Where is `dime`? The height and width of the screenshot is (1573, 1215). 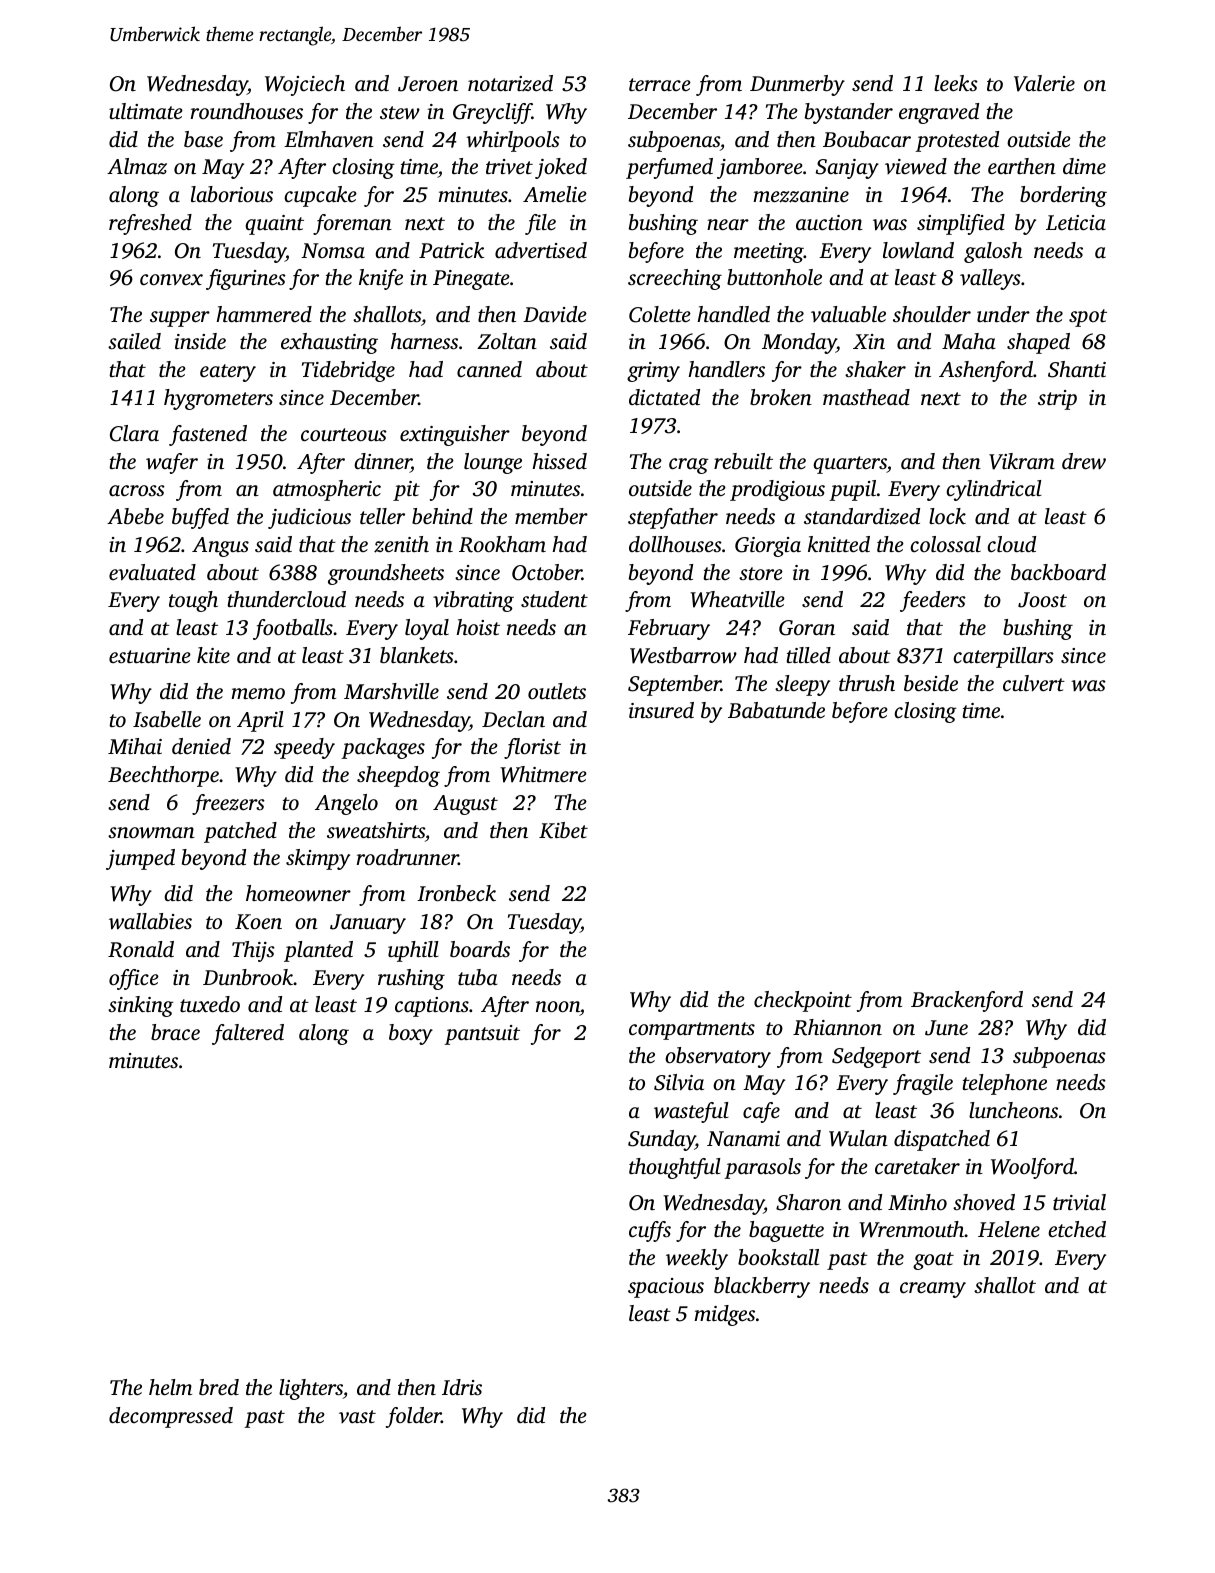 dime is located at coordinates (1084, 166).
